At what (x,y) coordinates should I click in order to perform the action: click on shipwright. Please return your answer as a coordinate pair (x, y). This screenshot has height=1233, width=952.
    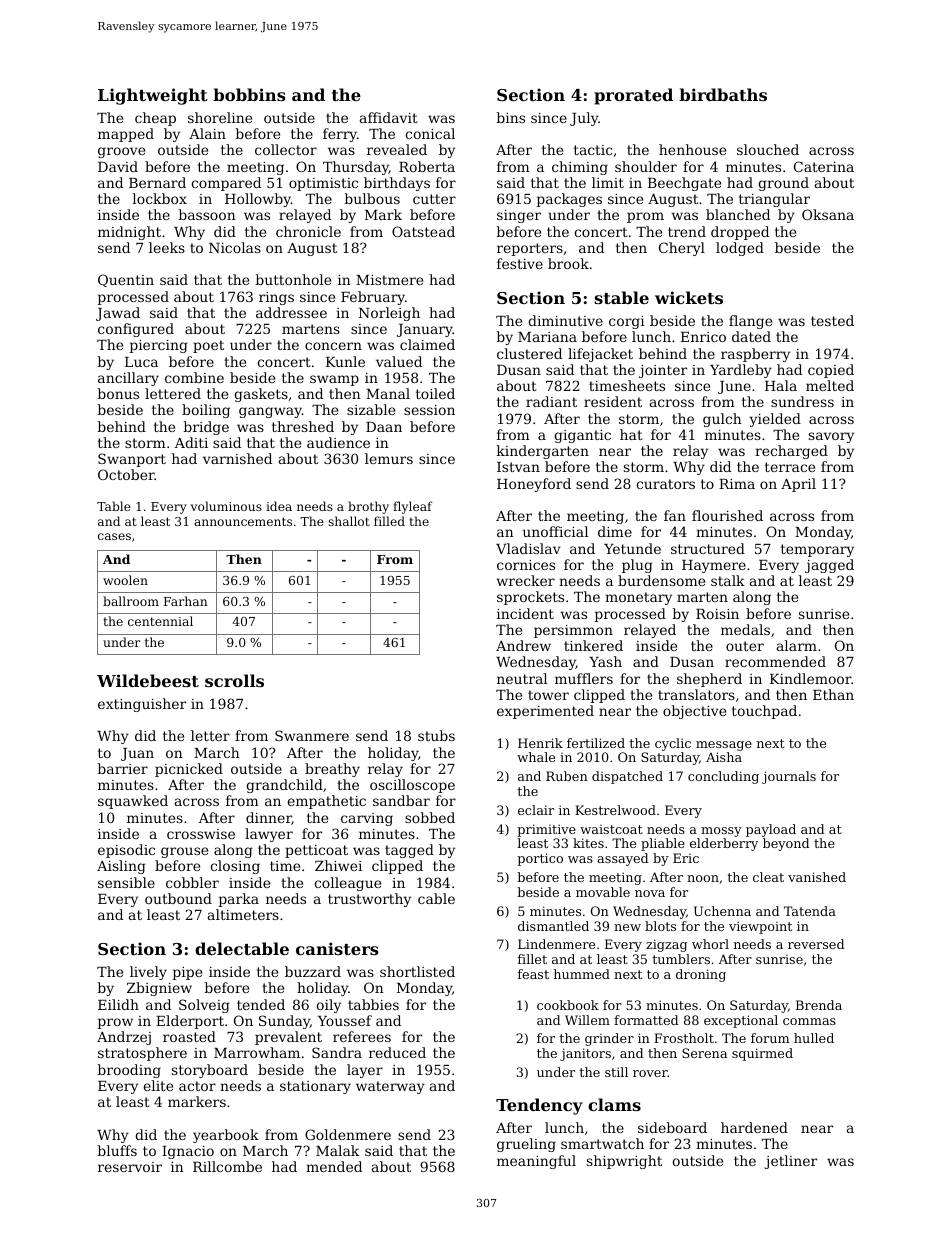
    Looking at the image, I should click on (624, 1162).
